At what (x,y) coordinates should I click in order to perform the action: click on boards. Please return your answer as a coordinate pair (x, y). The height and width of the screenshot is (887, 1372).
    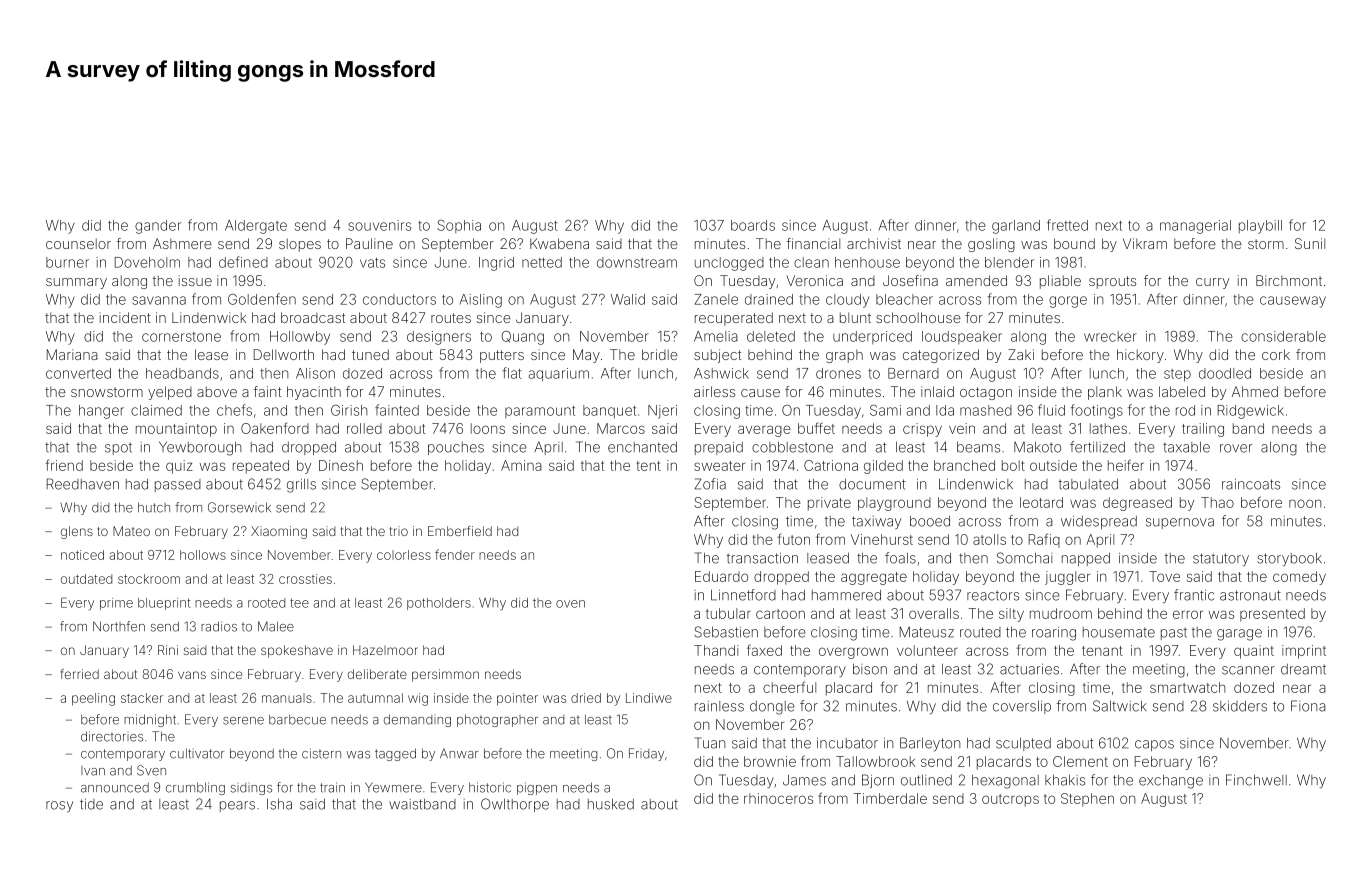
    Looking at the image, I should click on (753, 225).
